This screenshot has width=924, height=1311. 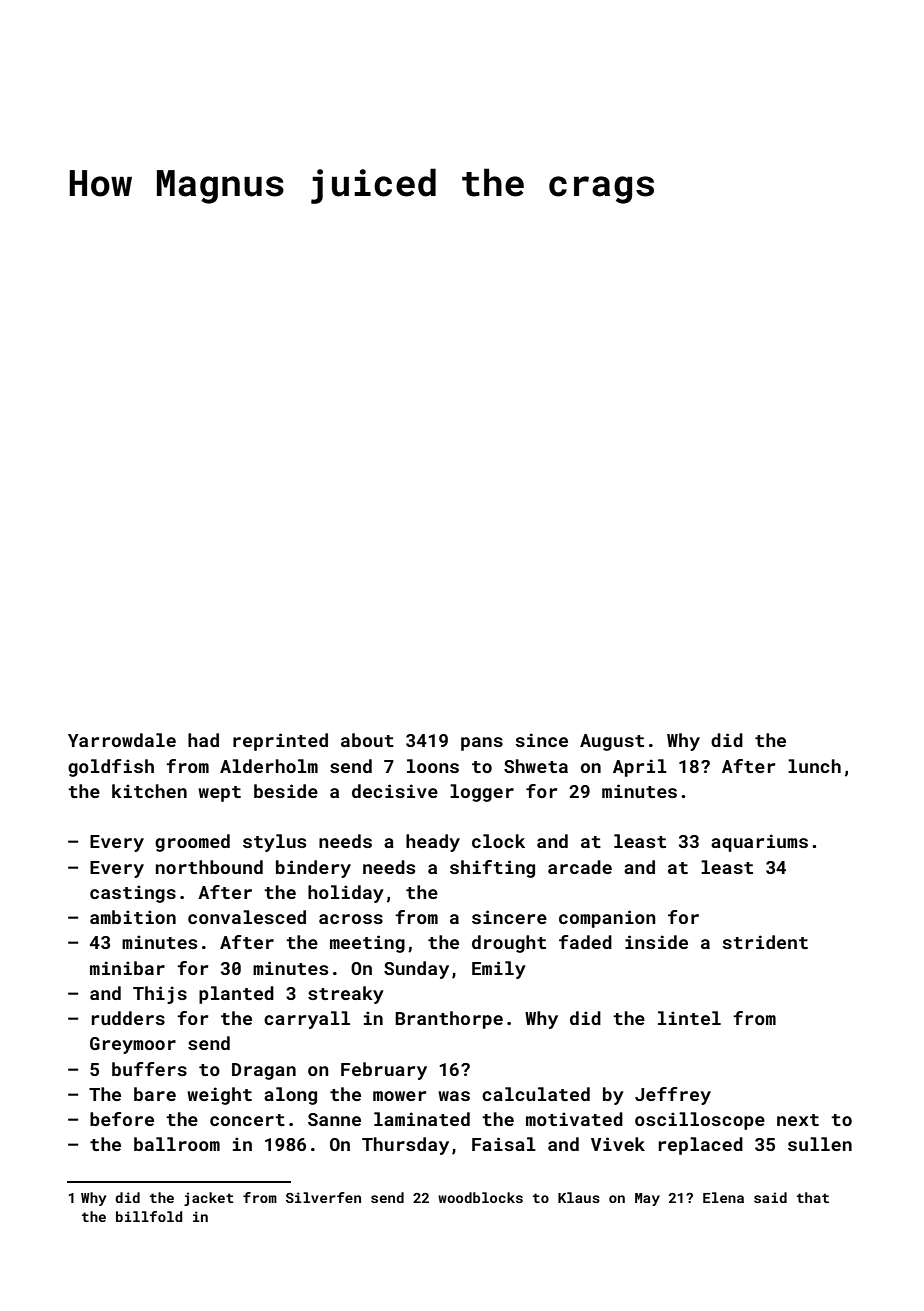 What do you see at coordinates (416, 970) in the screenshot?
I see `Sunday` at bounding box center [416, 970].
